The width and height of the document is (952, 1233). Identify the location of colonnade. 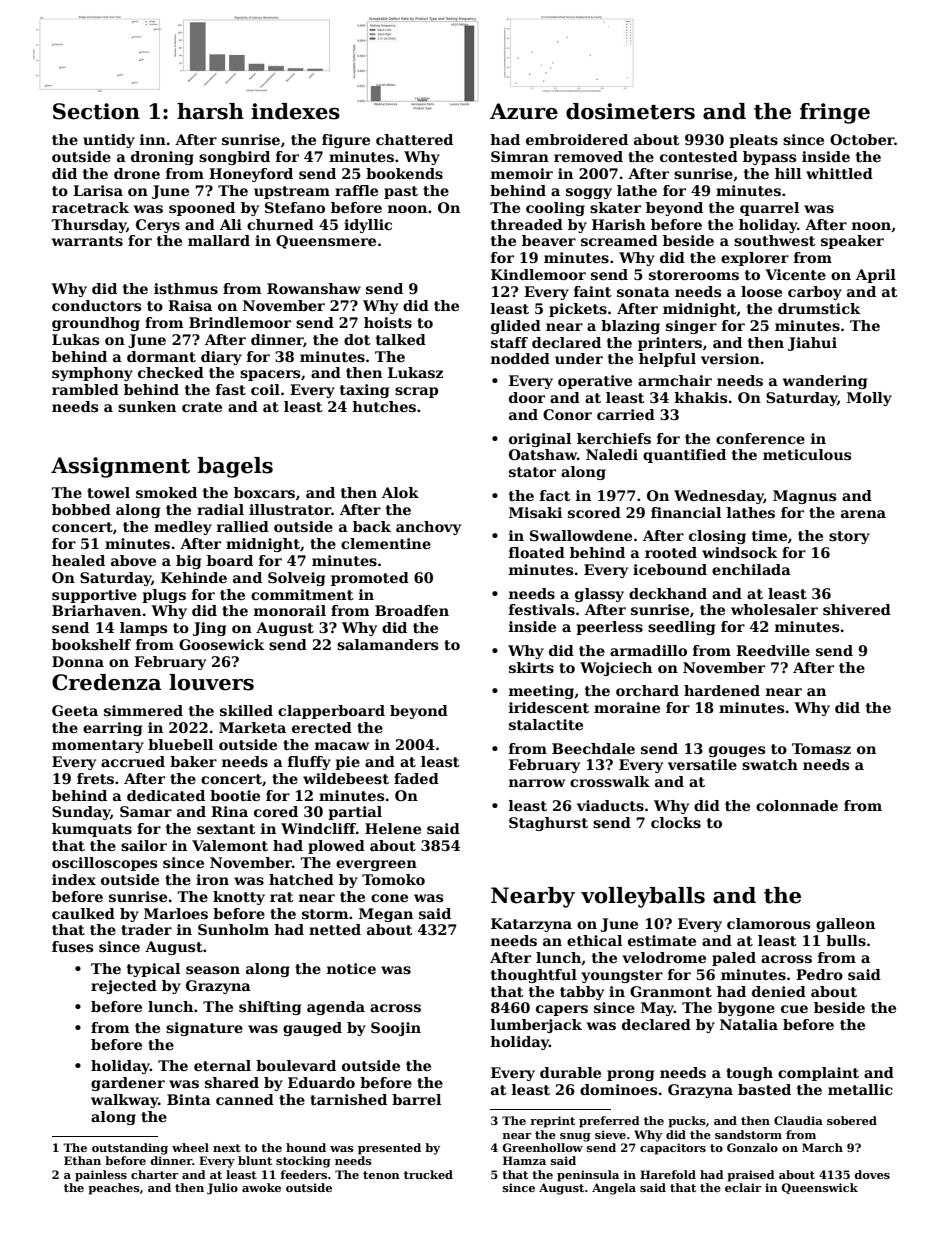
(797, 805).
